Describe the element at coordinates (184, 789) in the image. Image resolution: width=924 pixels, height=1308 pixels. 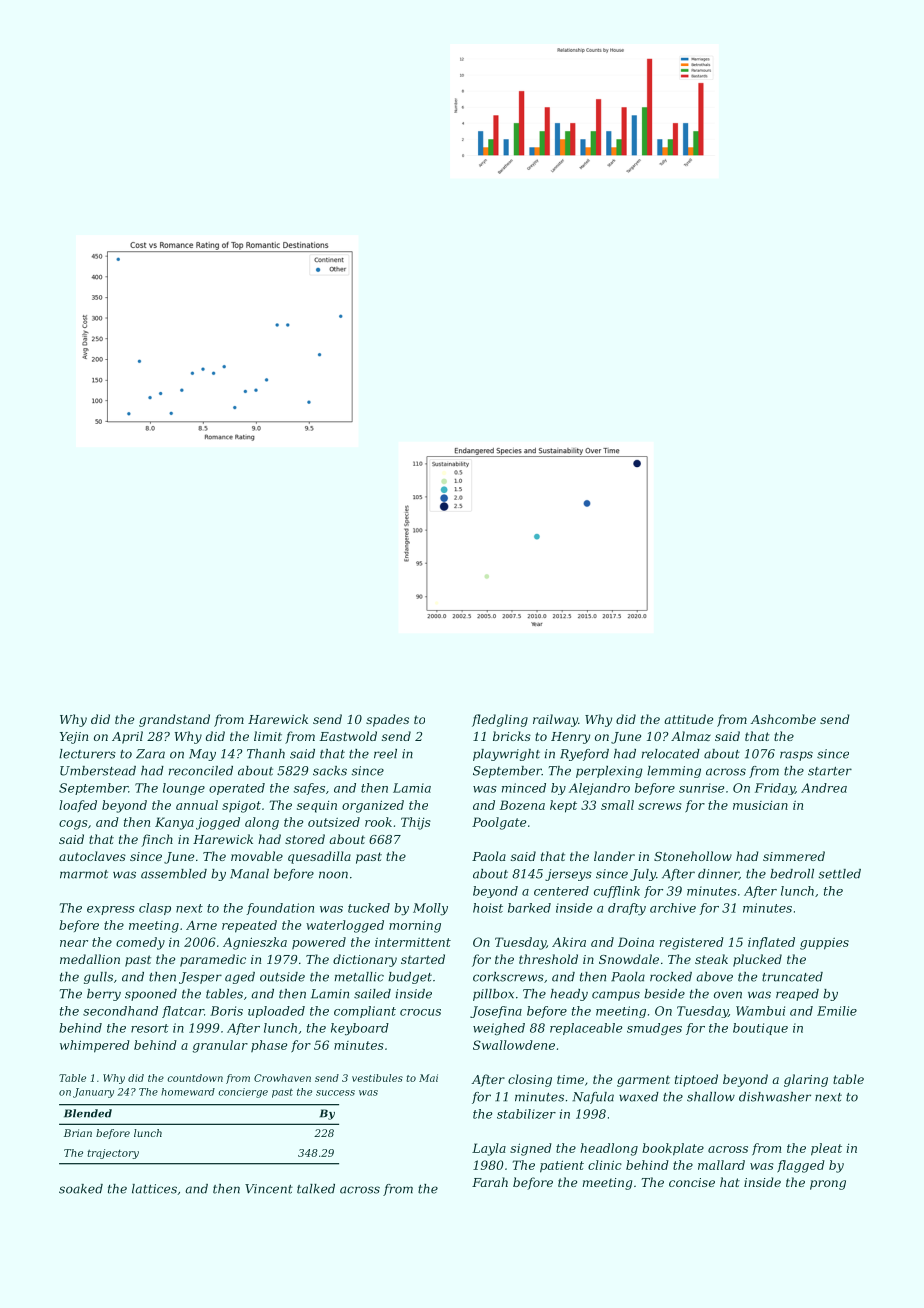
I see `lounge` at that location.
